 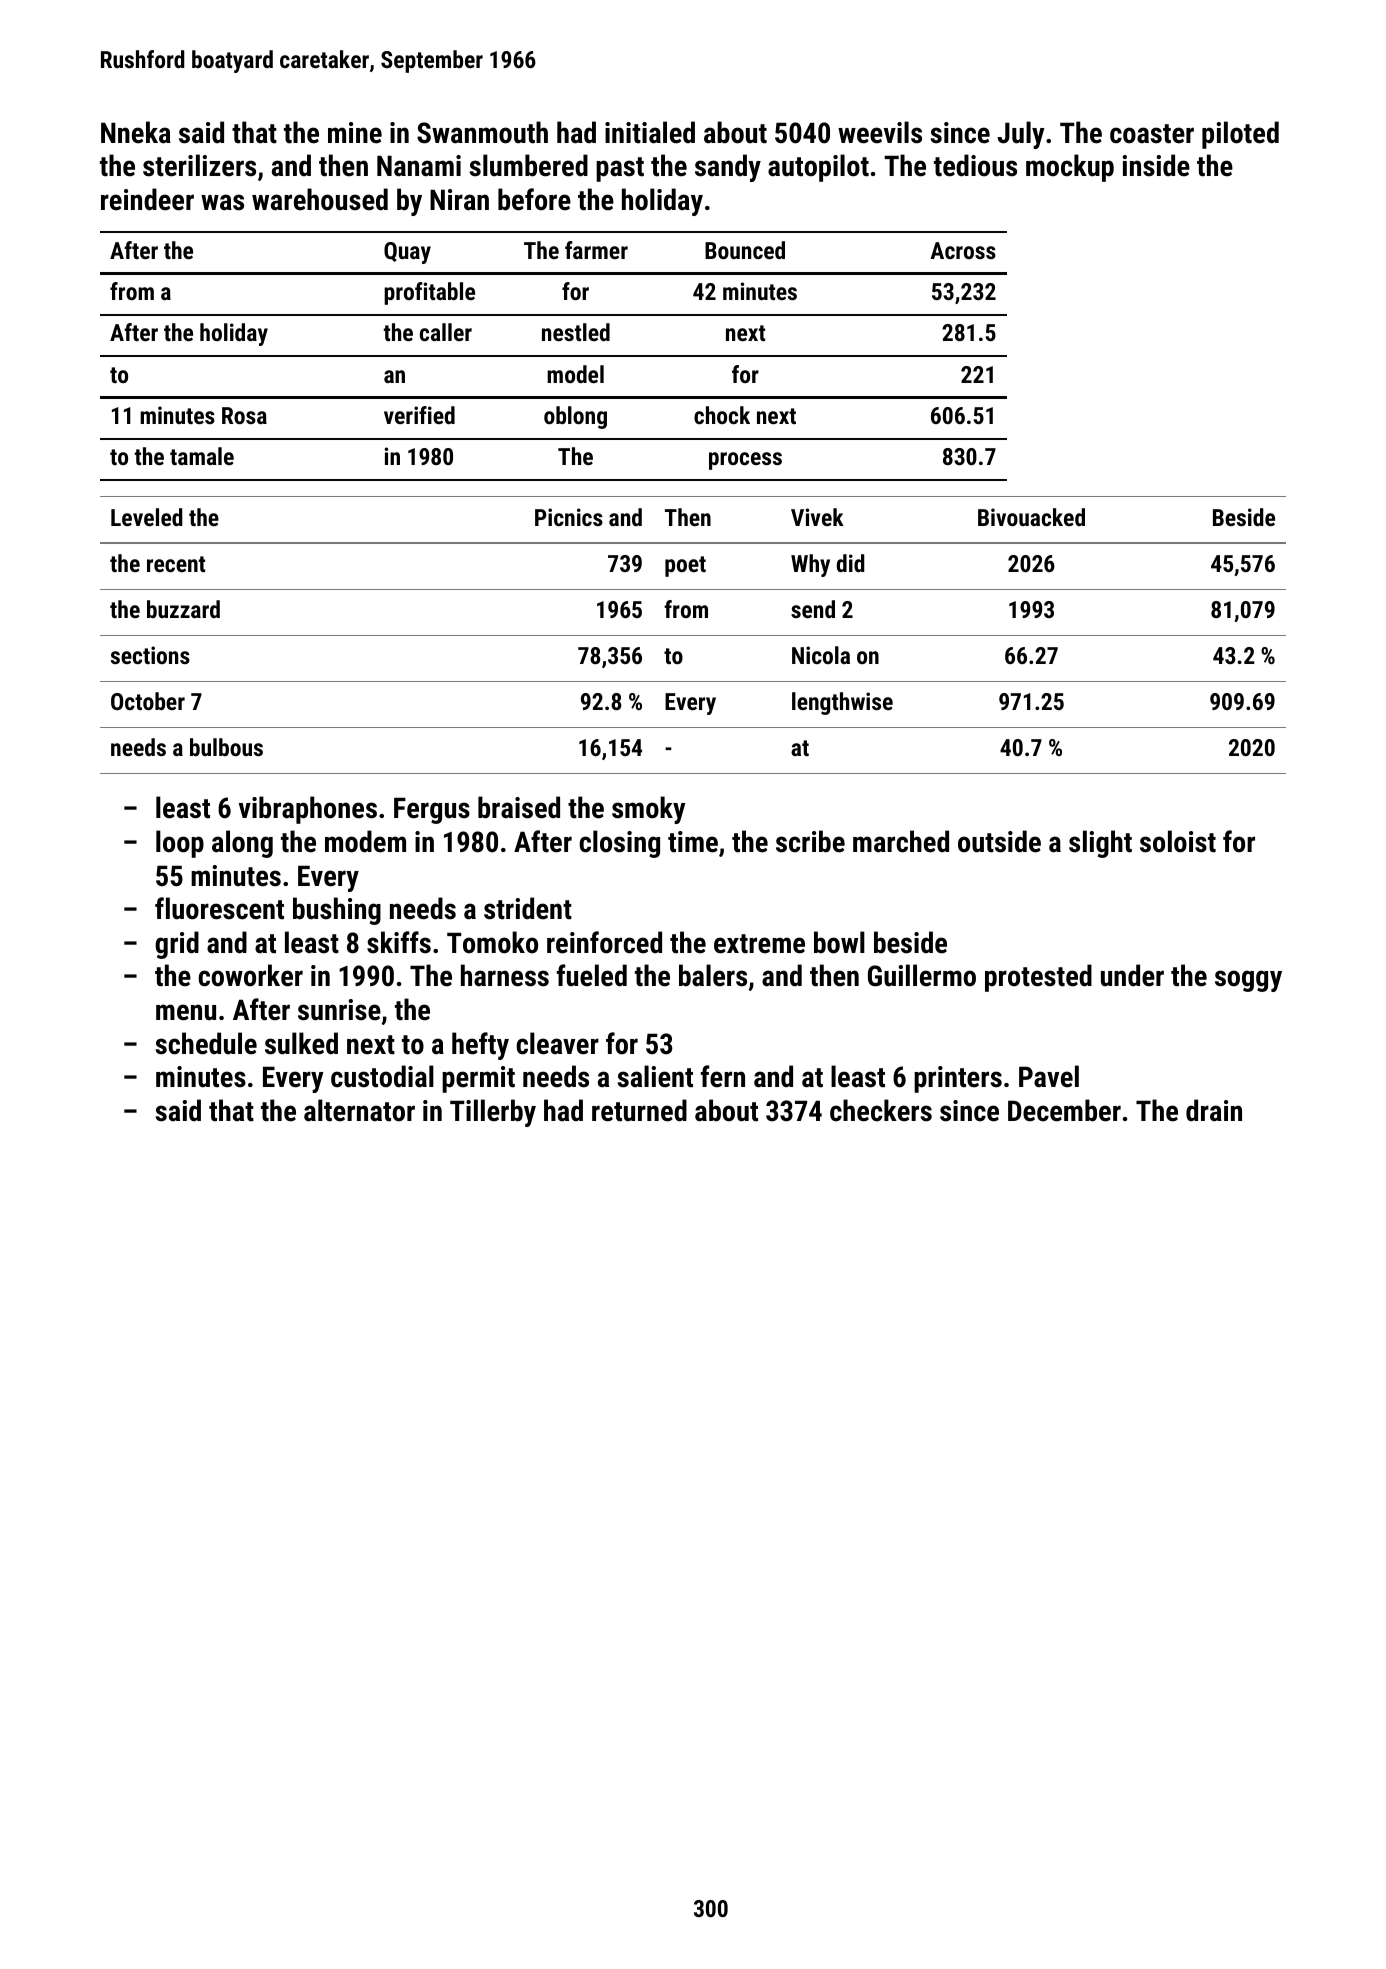 What do you see at coordinates (183, 609) in the screenshot?
I see `buzzard` at bounding box center [183, 609].
